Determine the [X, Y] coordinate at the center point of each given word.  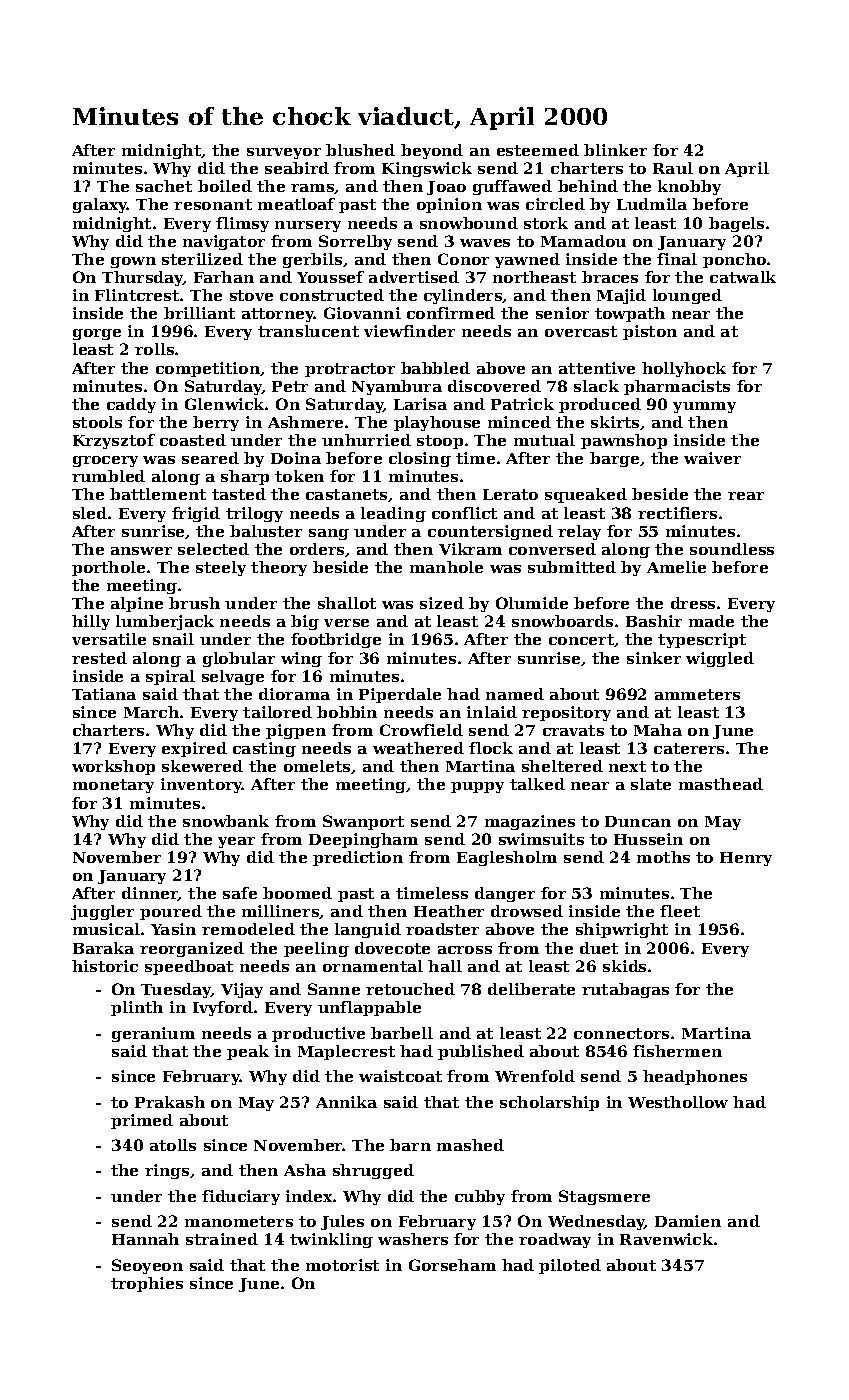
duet [599, 948]
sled [90, 513]
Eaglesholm [507, 858]
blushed [360, 150]
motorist [342, 1265]
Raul [673, 168]
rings [167, 1171]
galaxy [100, 205]
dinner [150, 894]
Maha [658, 730]
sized [442, 603]
